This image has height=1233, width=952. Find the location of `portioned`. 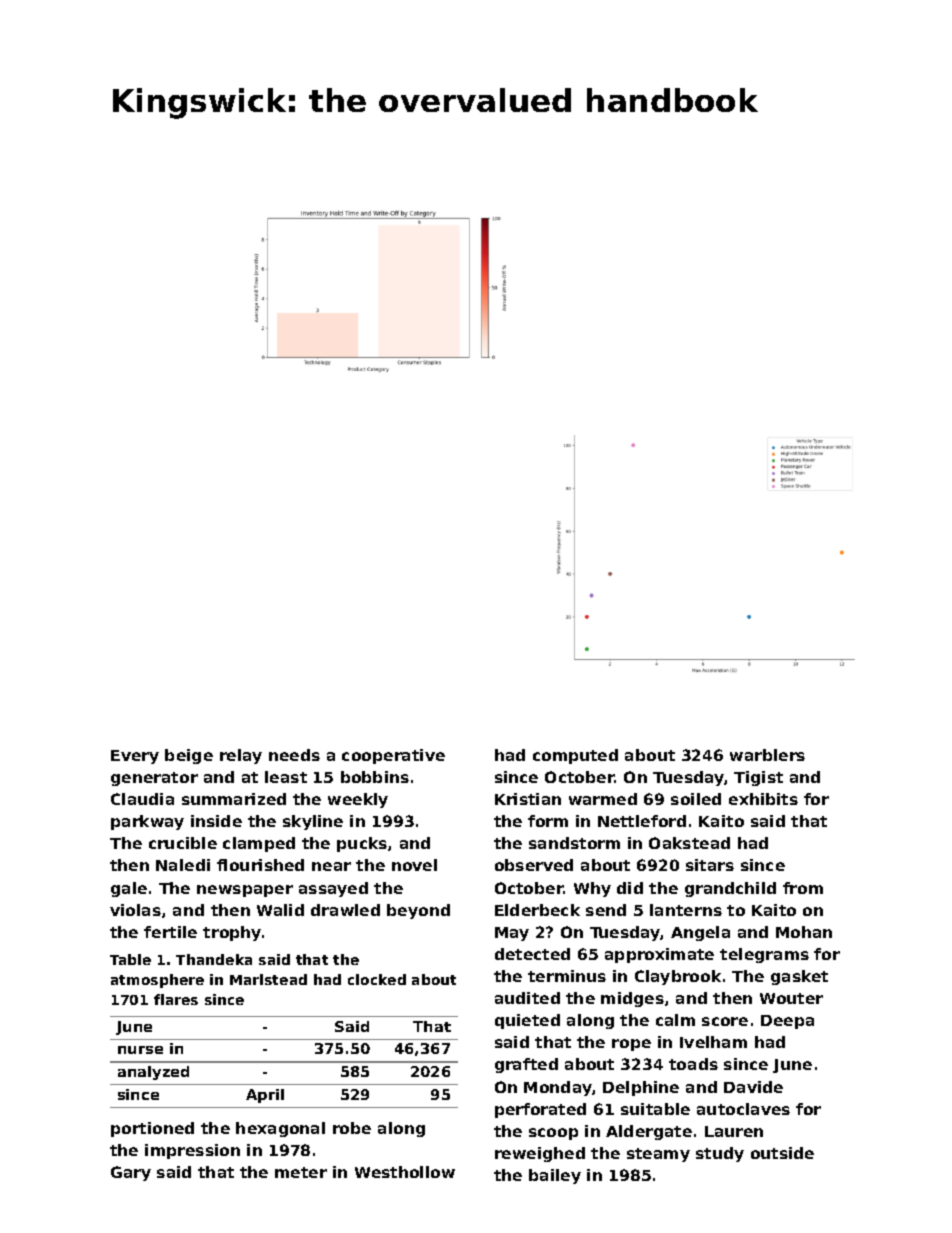

portioned is located at coordinates (152, 1129).
